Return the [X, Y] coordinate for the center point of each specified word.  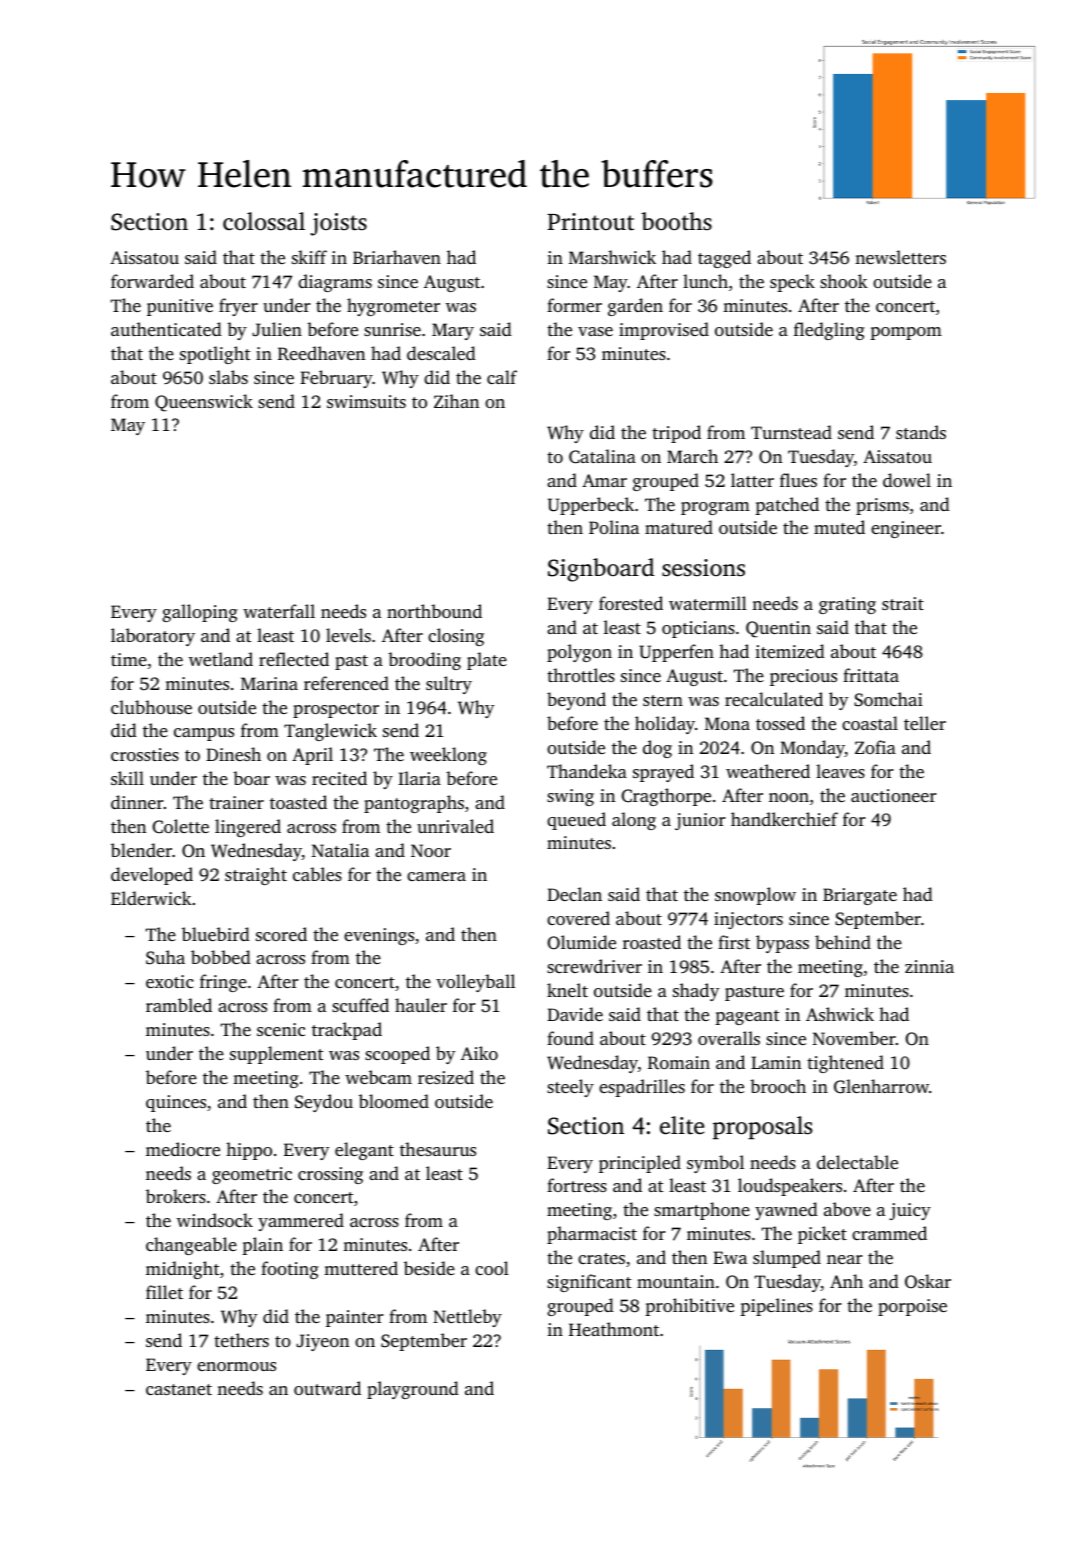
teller [925, 723]
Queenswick [204, 403]
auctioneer [894, 795]
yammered [301, 1222]
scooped [397, 1055]
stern [663, 700]
